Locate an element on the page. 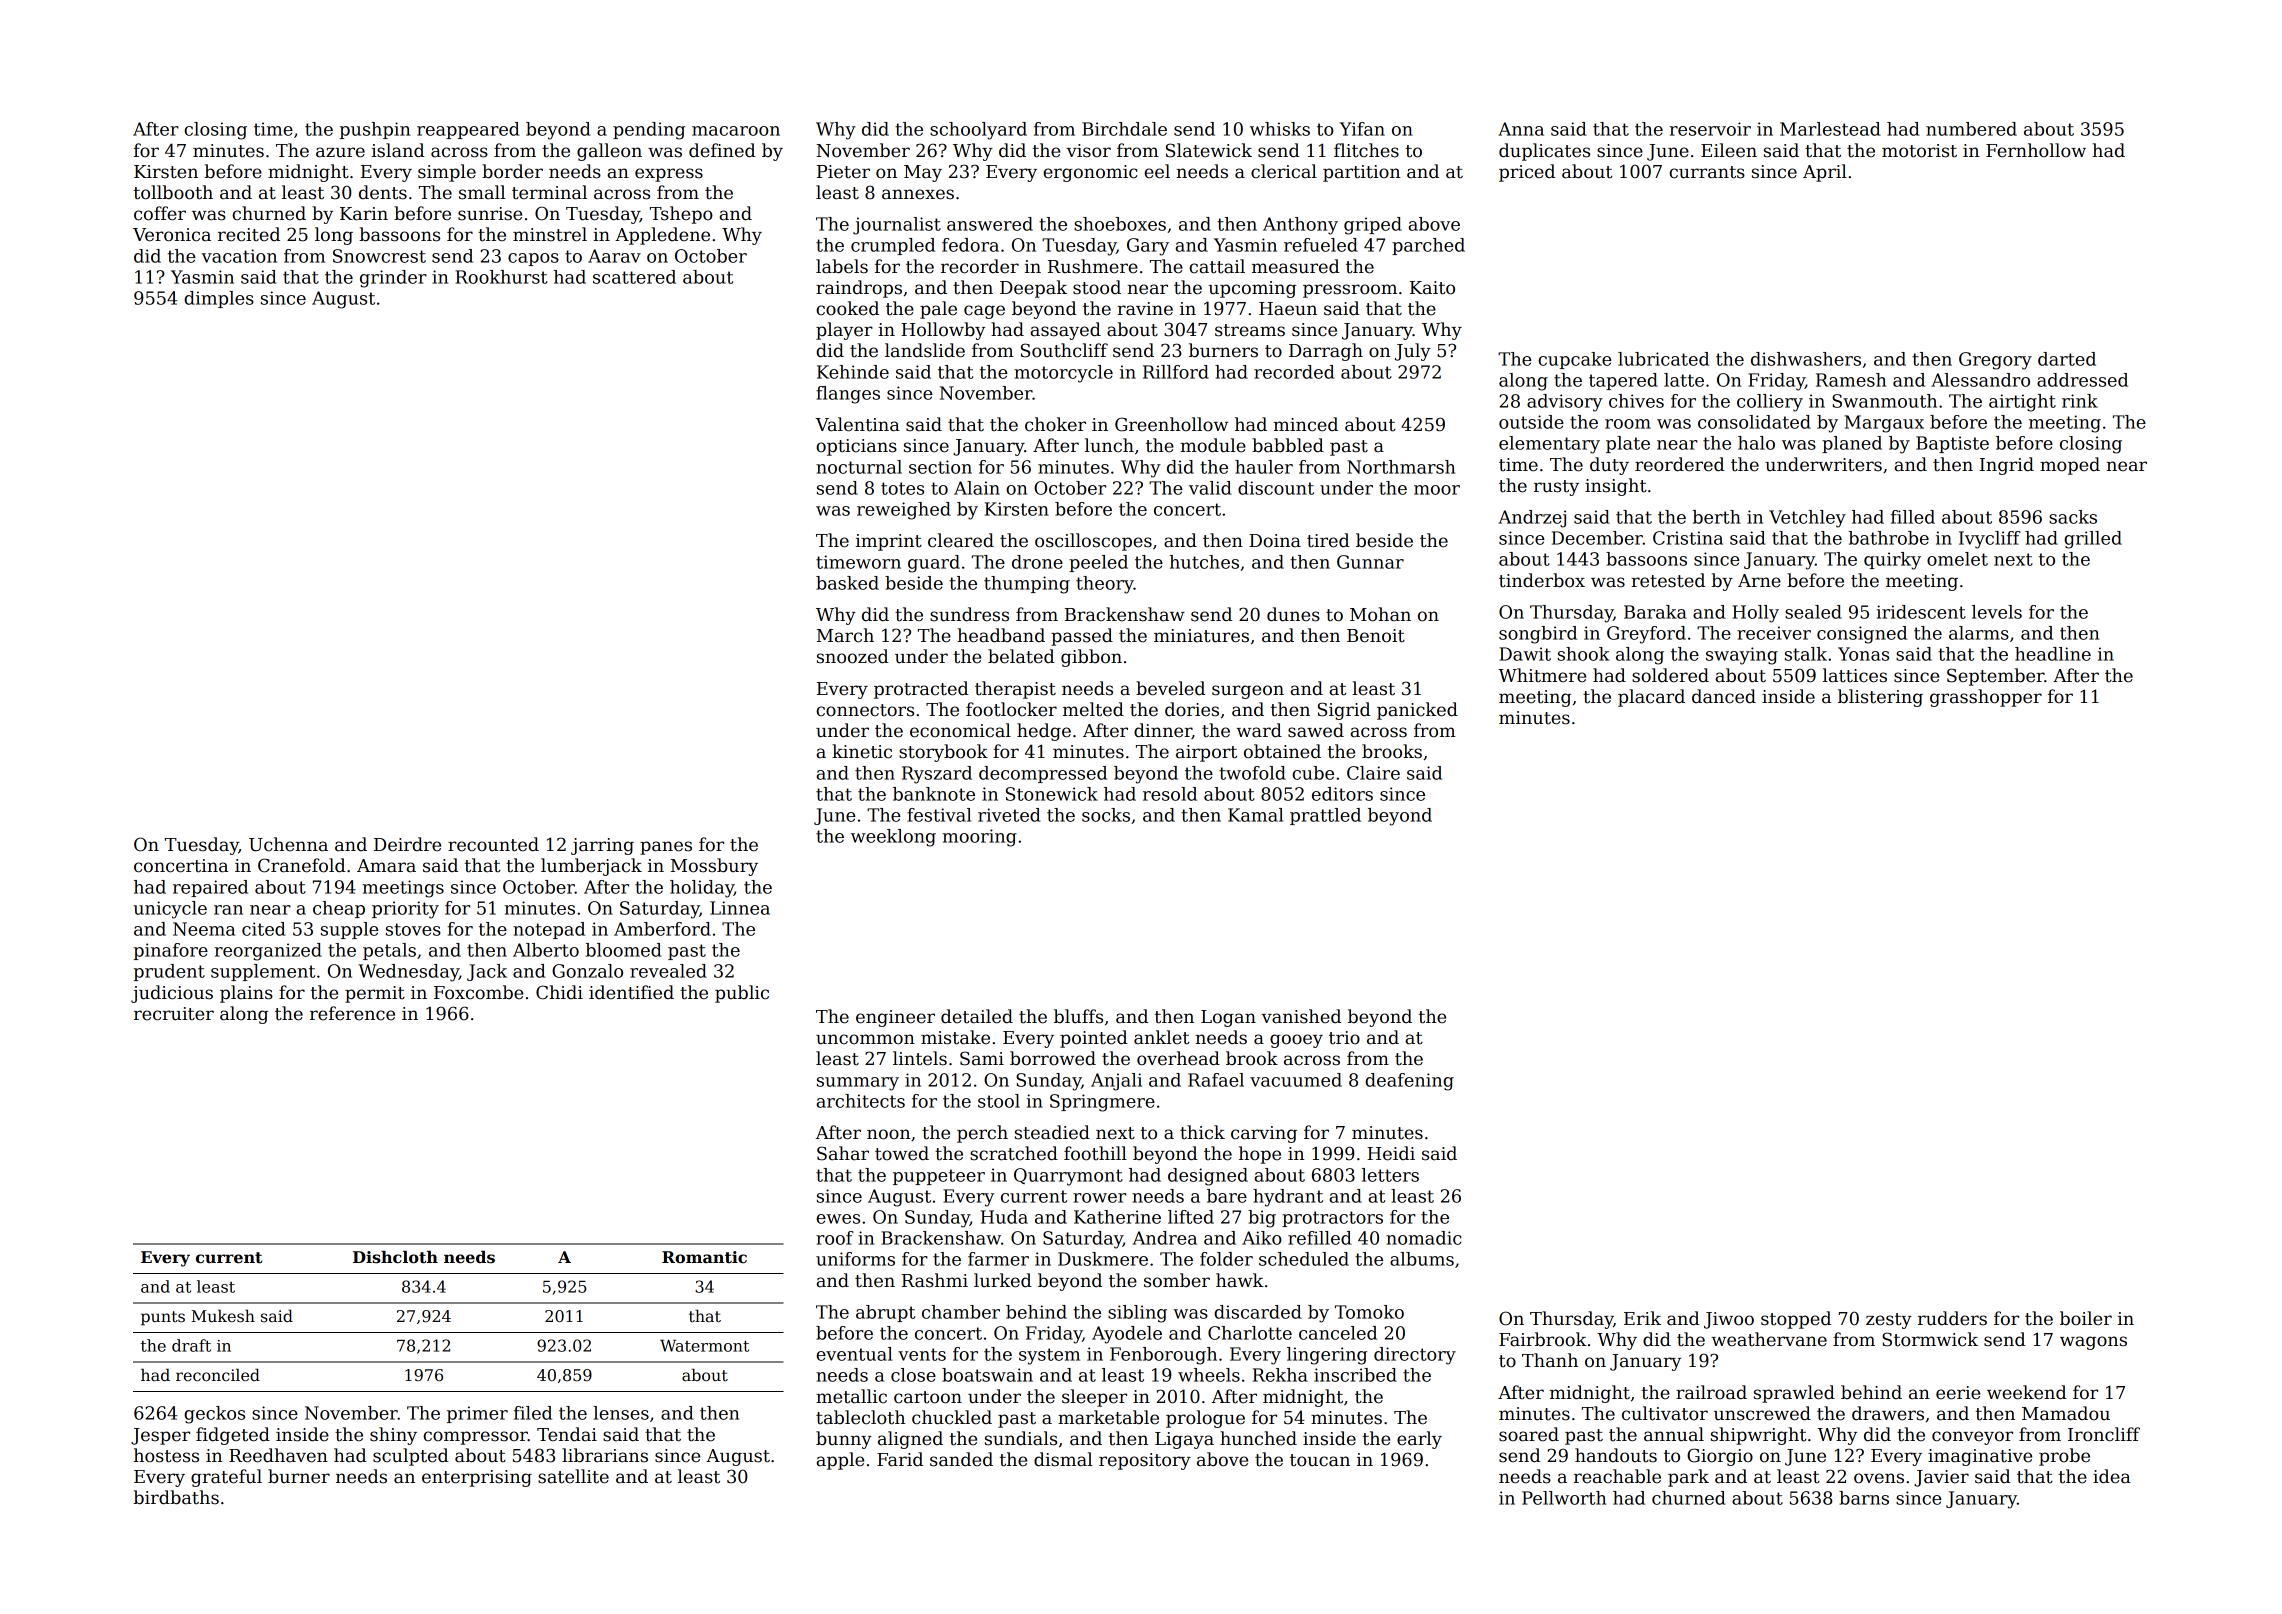 This image has height=1614, width=2282. basked is located at coordinates (847, 583).
